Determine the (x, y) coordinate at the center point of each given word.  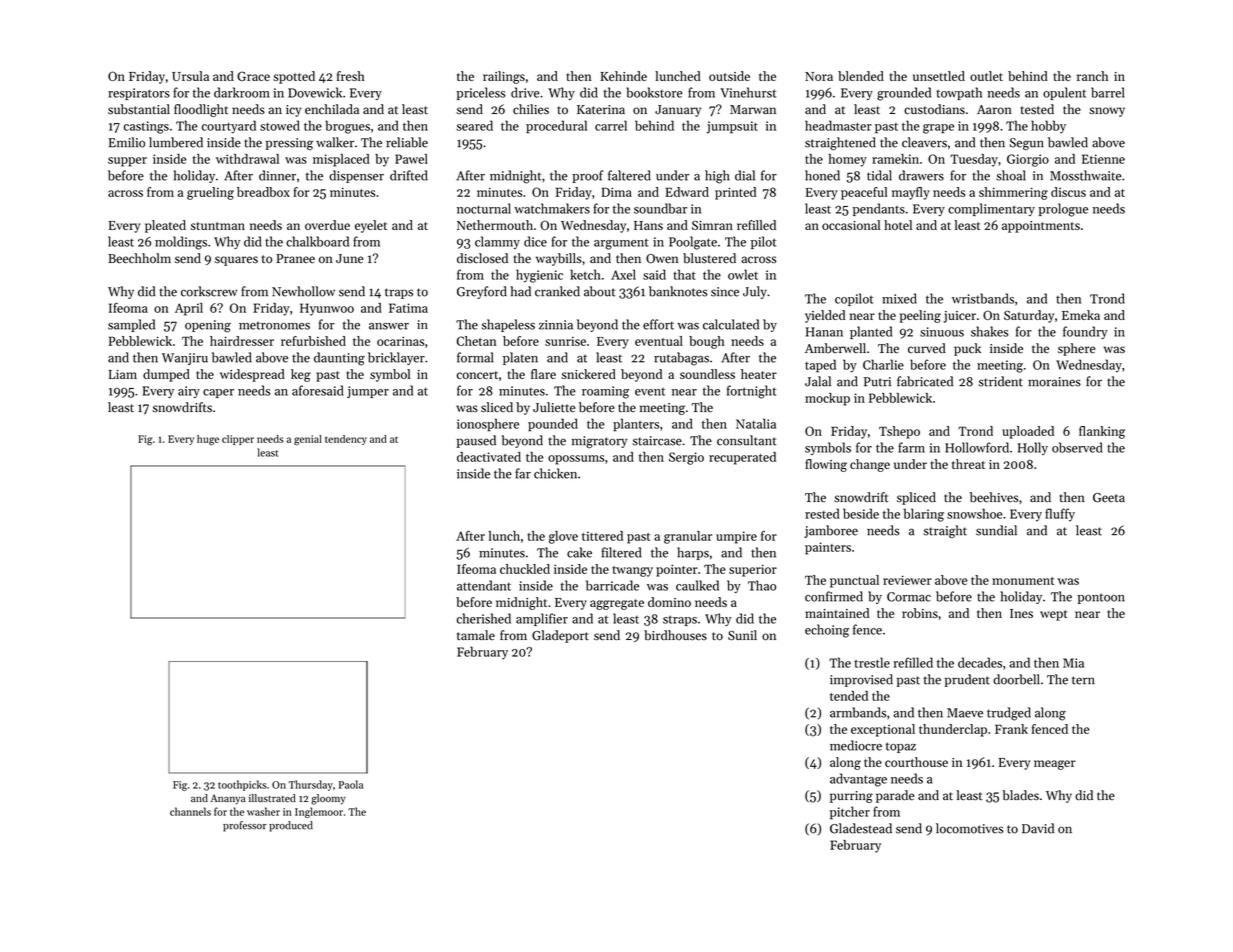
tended (849, 696)
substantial (139, 109)
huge (208, 440)
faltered (629, 175)
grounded (904, 94)
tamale (476, 635)
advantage (858, 780)
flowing (826, 465)
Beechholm (139, 258)
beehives (994, 497)
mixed (899, 298)
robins (920, 613)
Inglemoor (319, 812)
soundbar (660, 208)
